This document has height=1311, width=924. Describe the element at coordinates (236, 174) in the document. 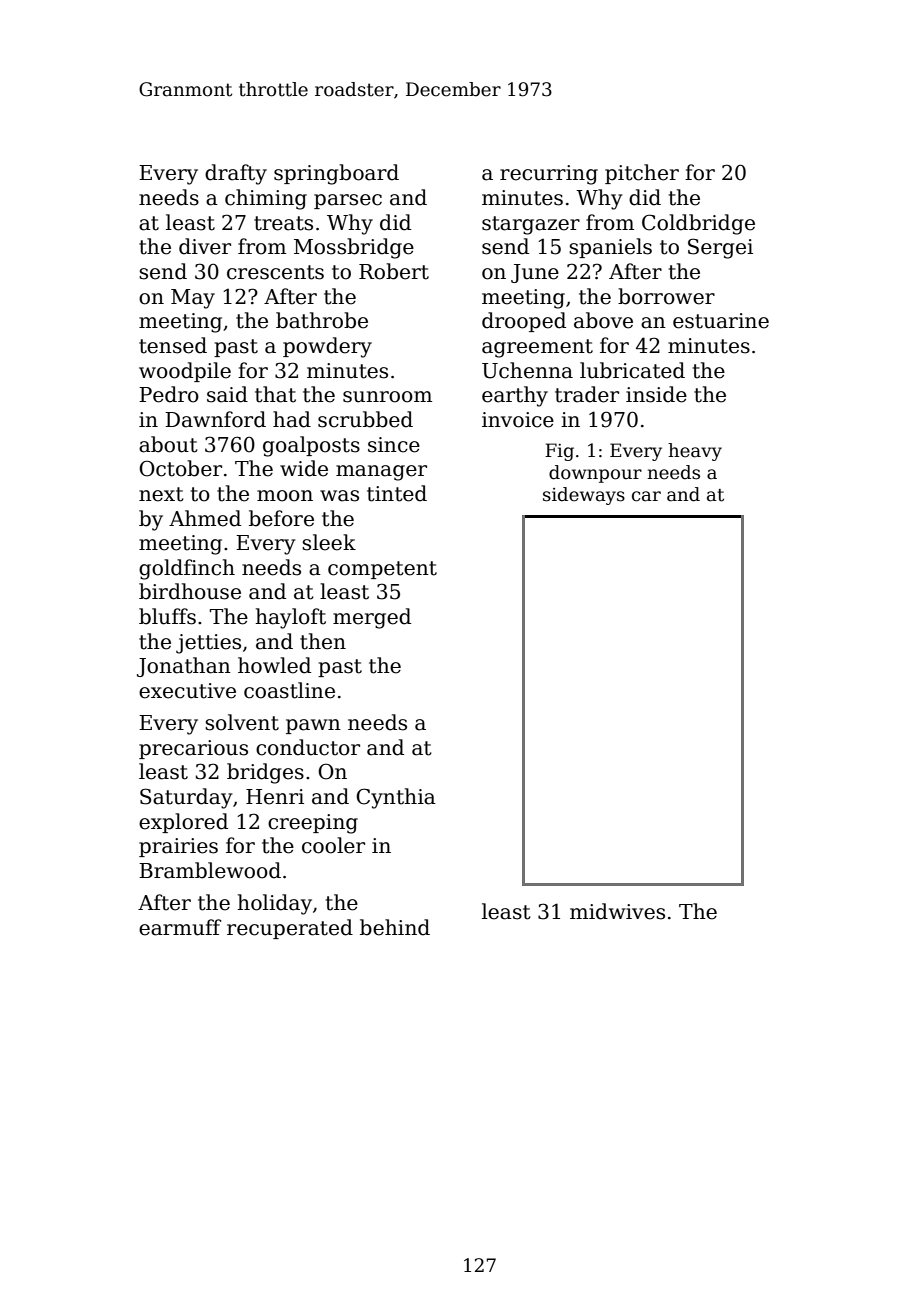

I see `drafty` at that location.
